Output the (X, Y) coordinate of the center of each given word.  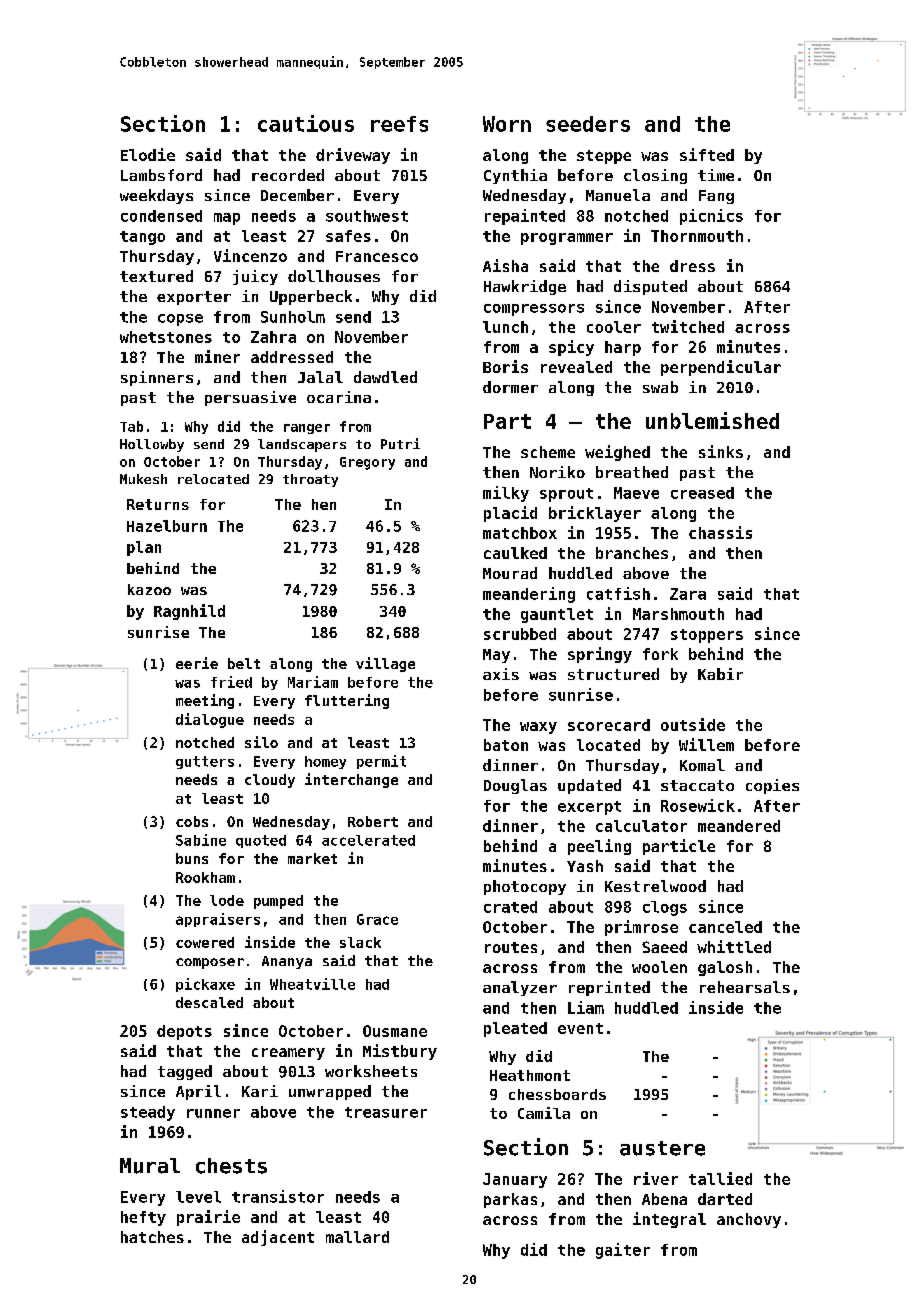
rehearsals (745, 987)
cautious (306, 123)
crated (510, 907)
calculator (641, 826)
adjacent (278, 1238)
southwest (367, 216)
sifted (707, 154)
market (312, 858)
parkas (510, 1200)
